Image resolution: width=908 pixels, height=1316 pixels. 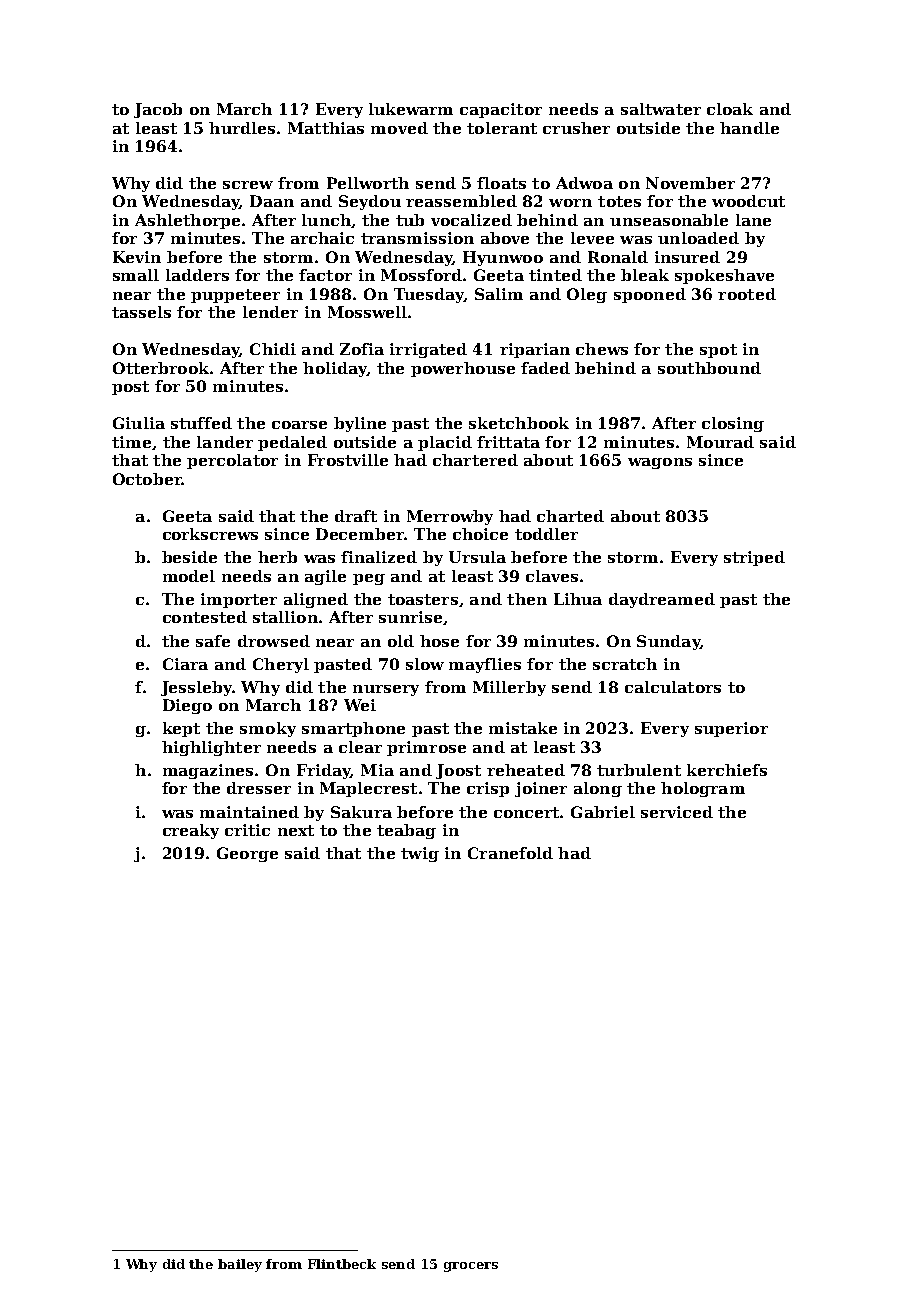 I want to click on Mossford, so click(x=421, y=275).
